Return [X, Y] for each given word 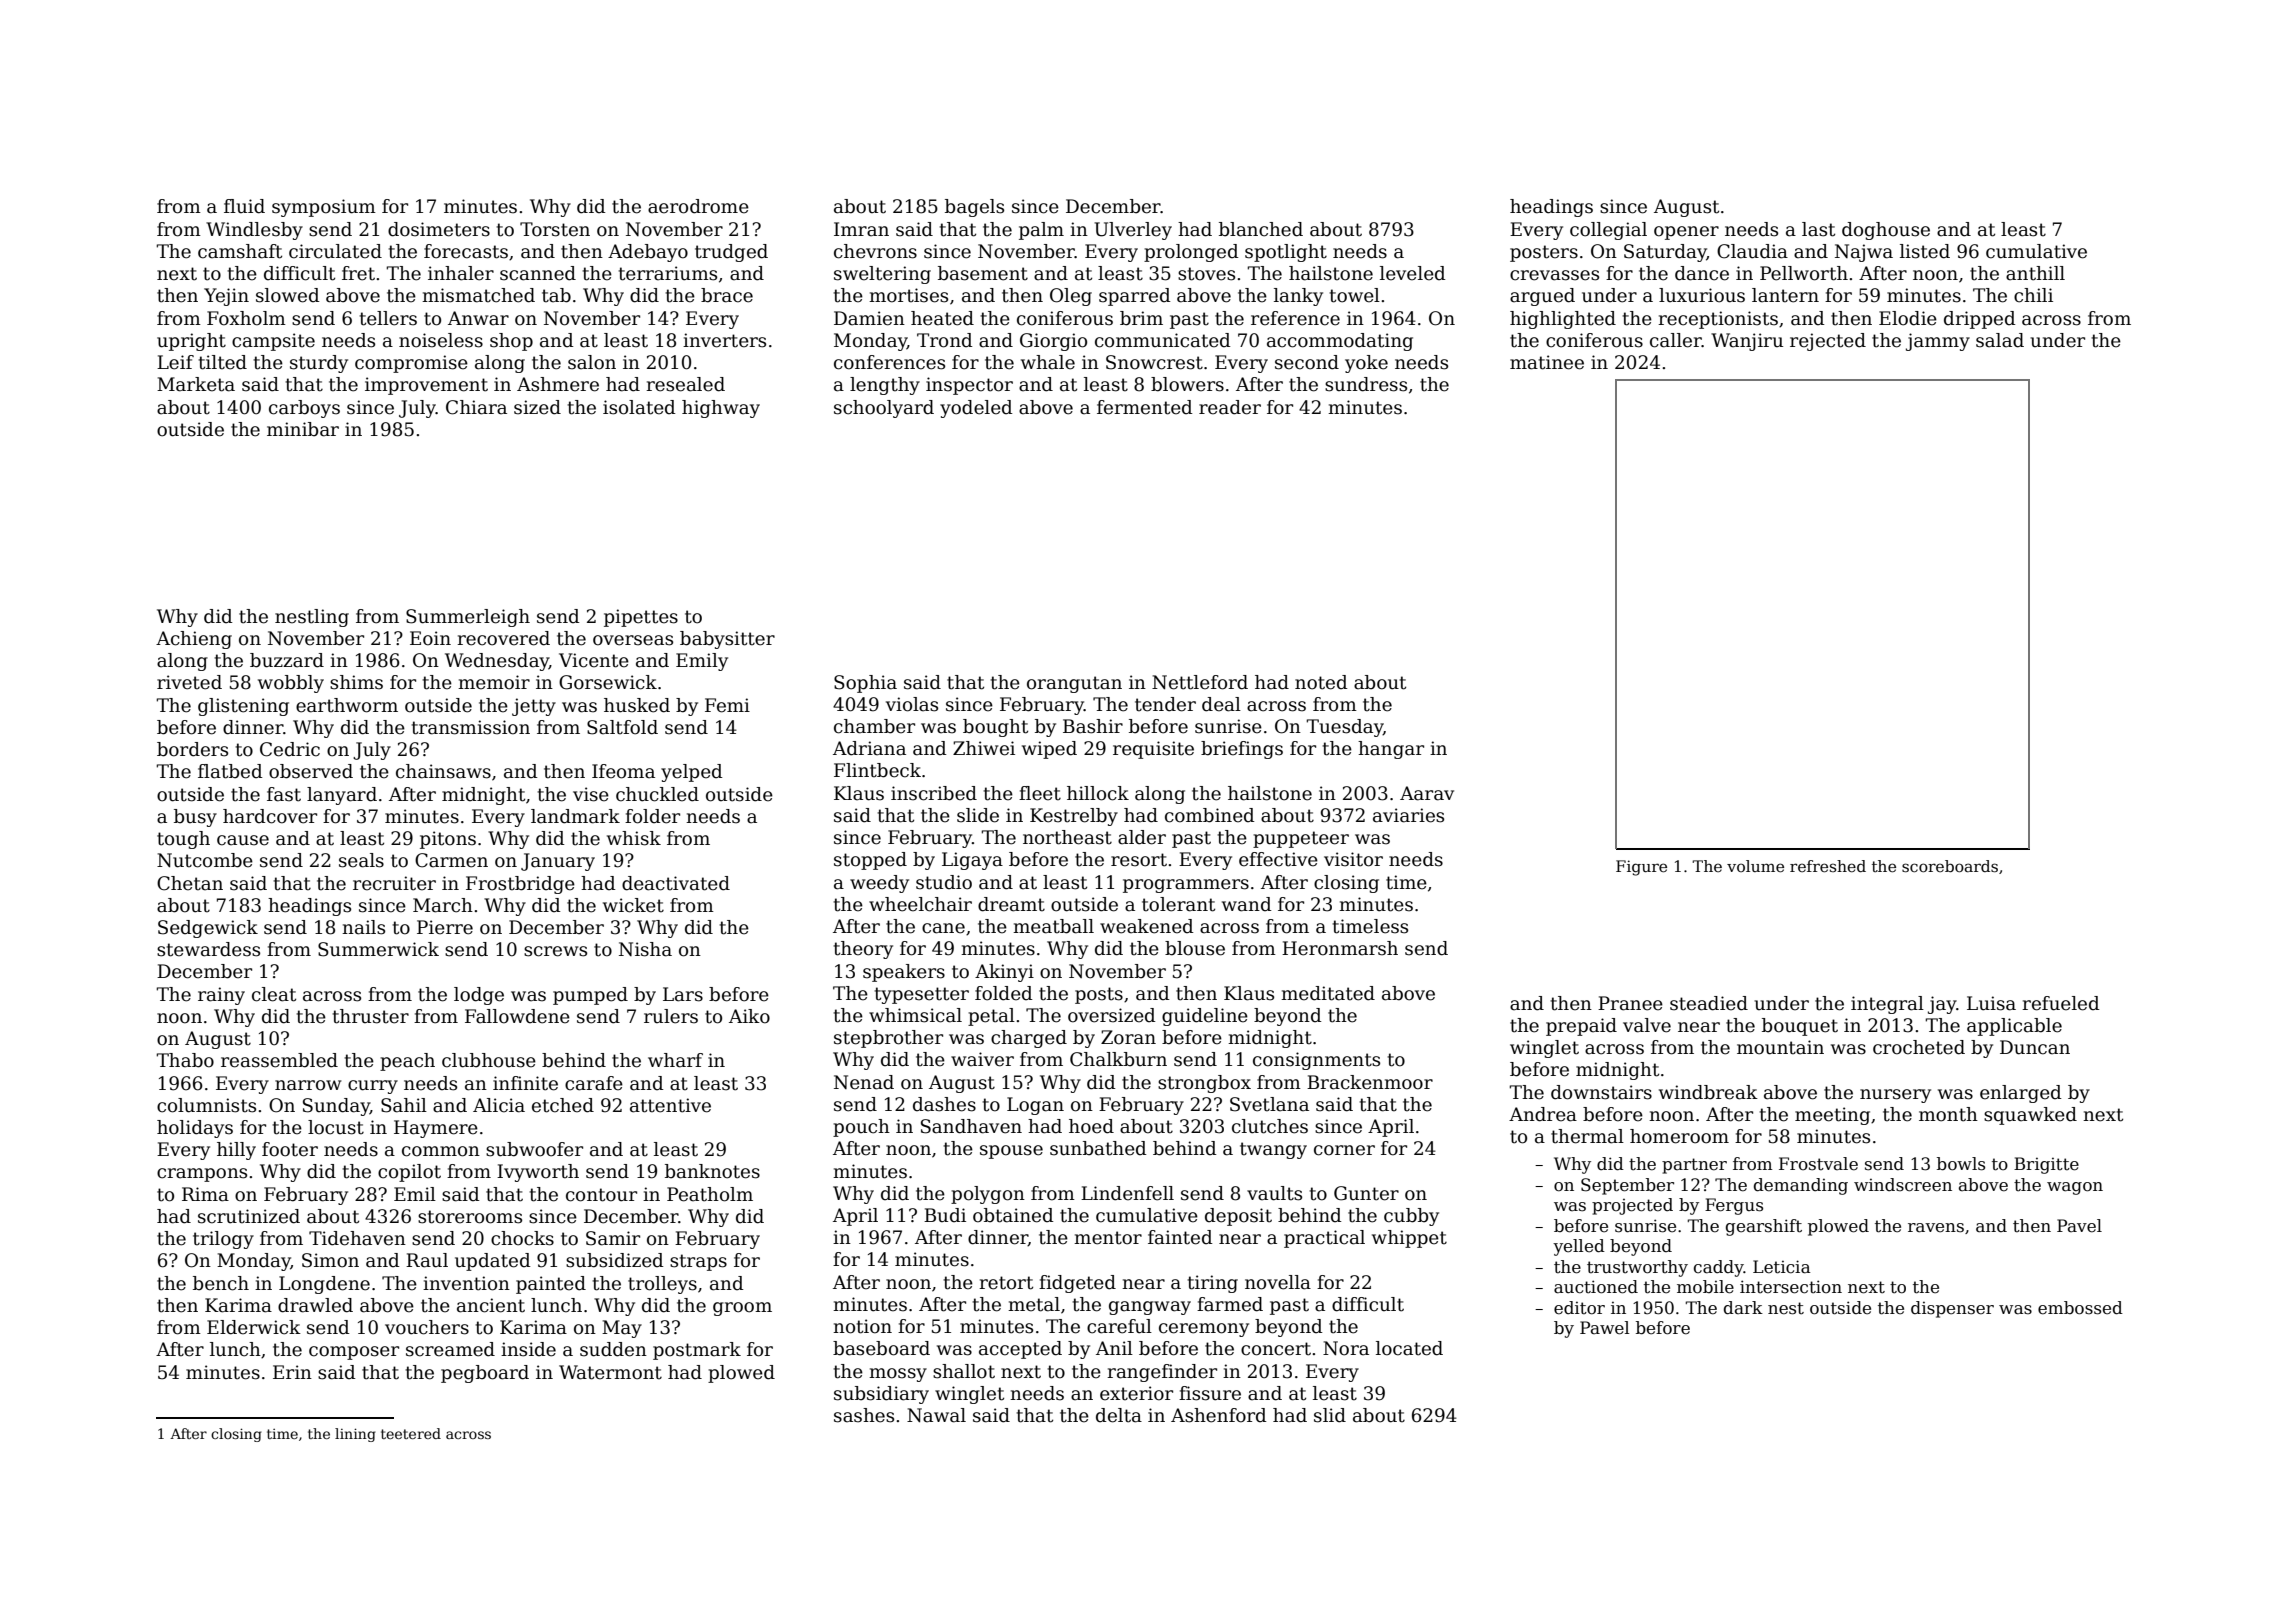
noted [1321, 682]
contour [601, 1195]
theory [863, 950]
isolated [639, 407]
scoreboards [1950, 866]
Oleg [1071, 297]
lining [355, 1435]
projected [1632, 1206]
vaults [1274, 1193]
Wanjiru [1747, 342]
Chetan [190, 883]
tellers [388, 318]
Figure [1641, 868]
